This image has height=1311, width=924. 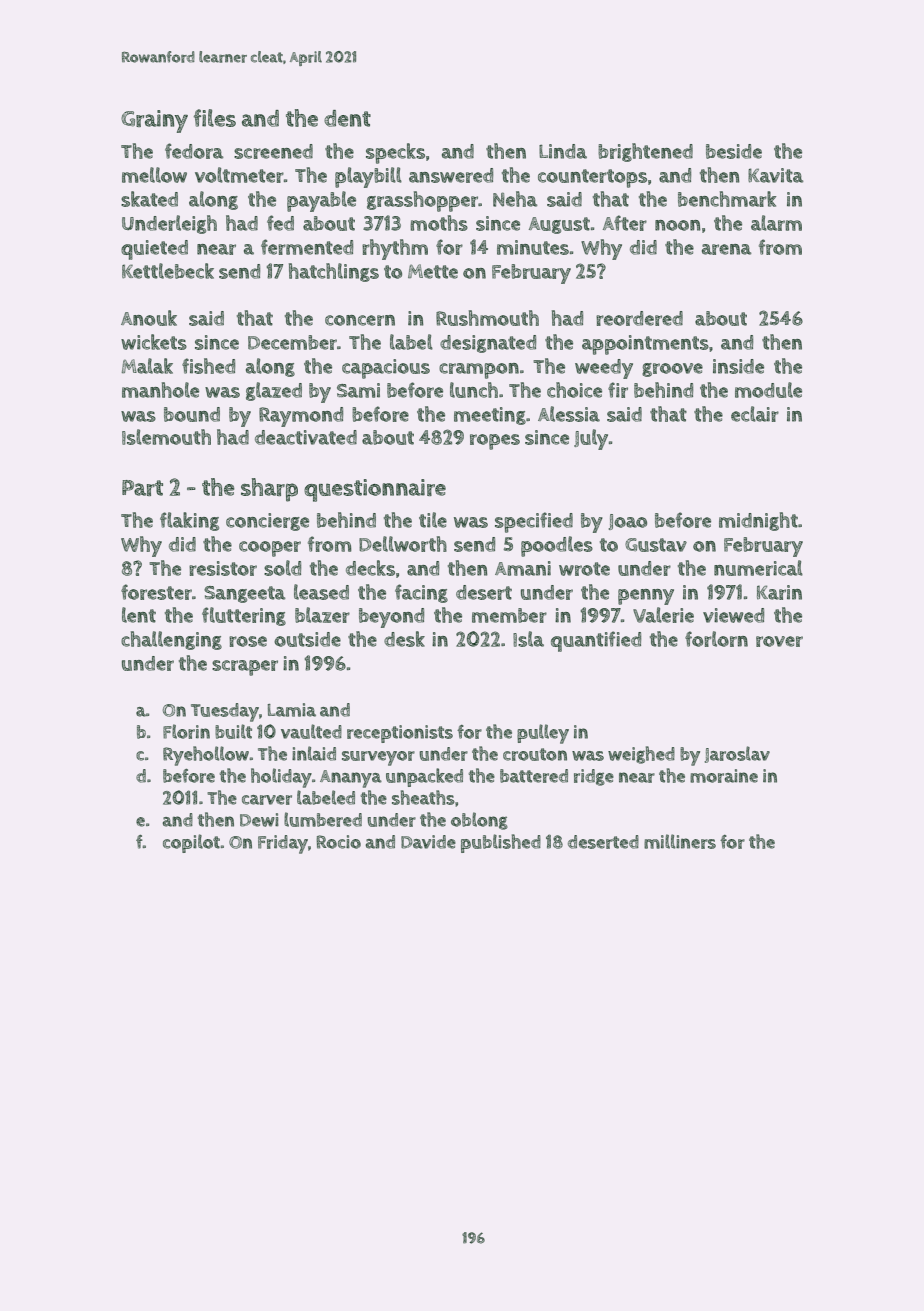 What do you see at coordinates (375, 490) in the image?
I see `questionnaire` at bounding box center [375, 490].
